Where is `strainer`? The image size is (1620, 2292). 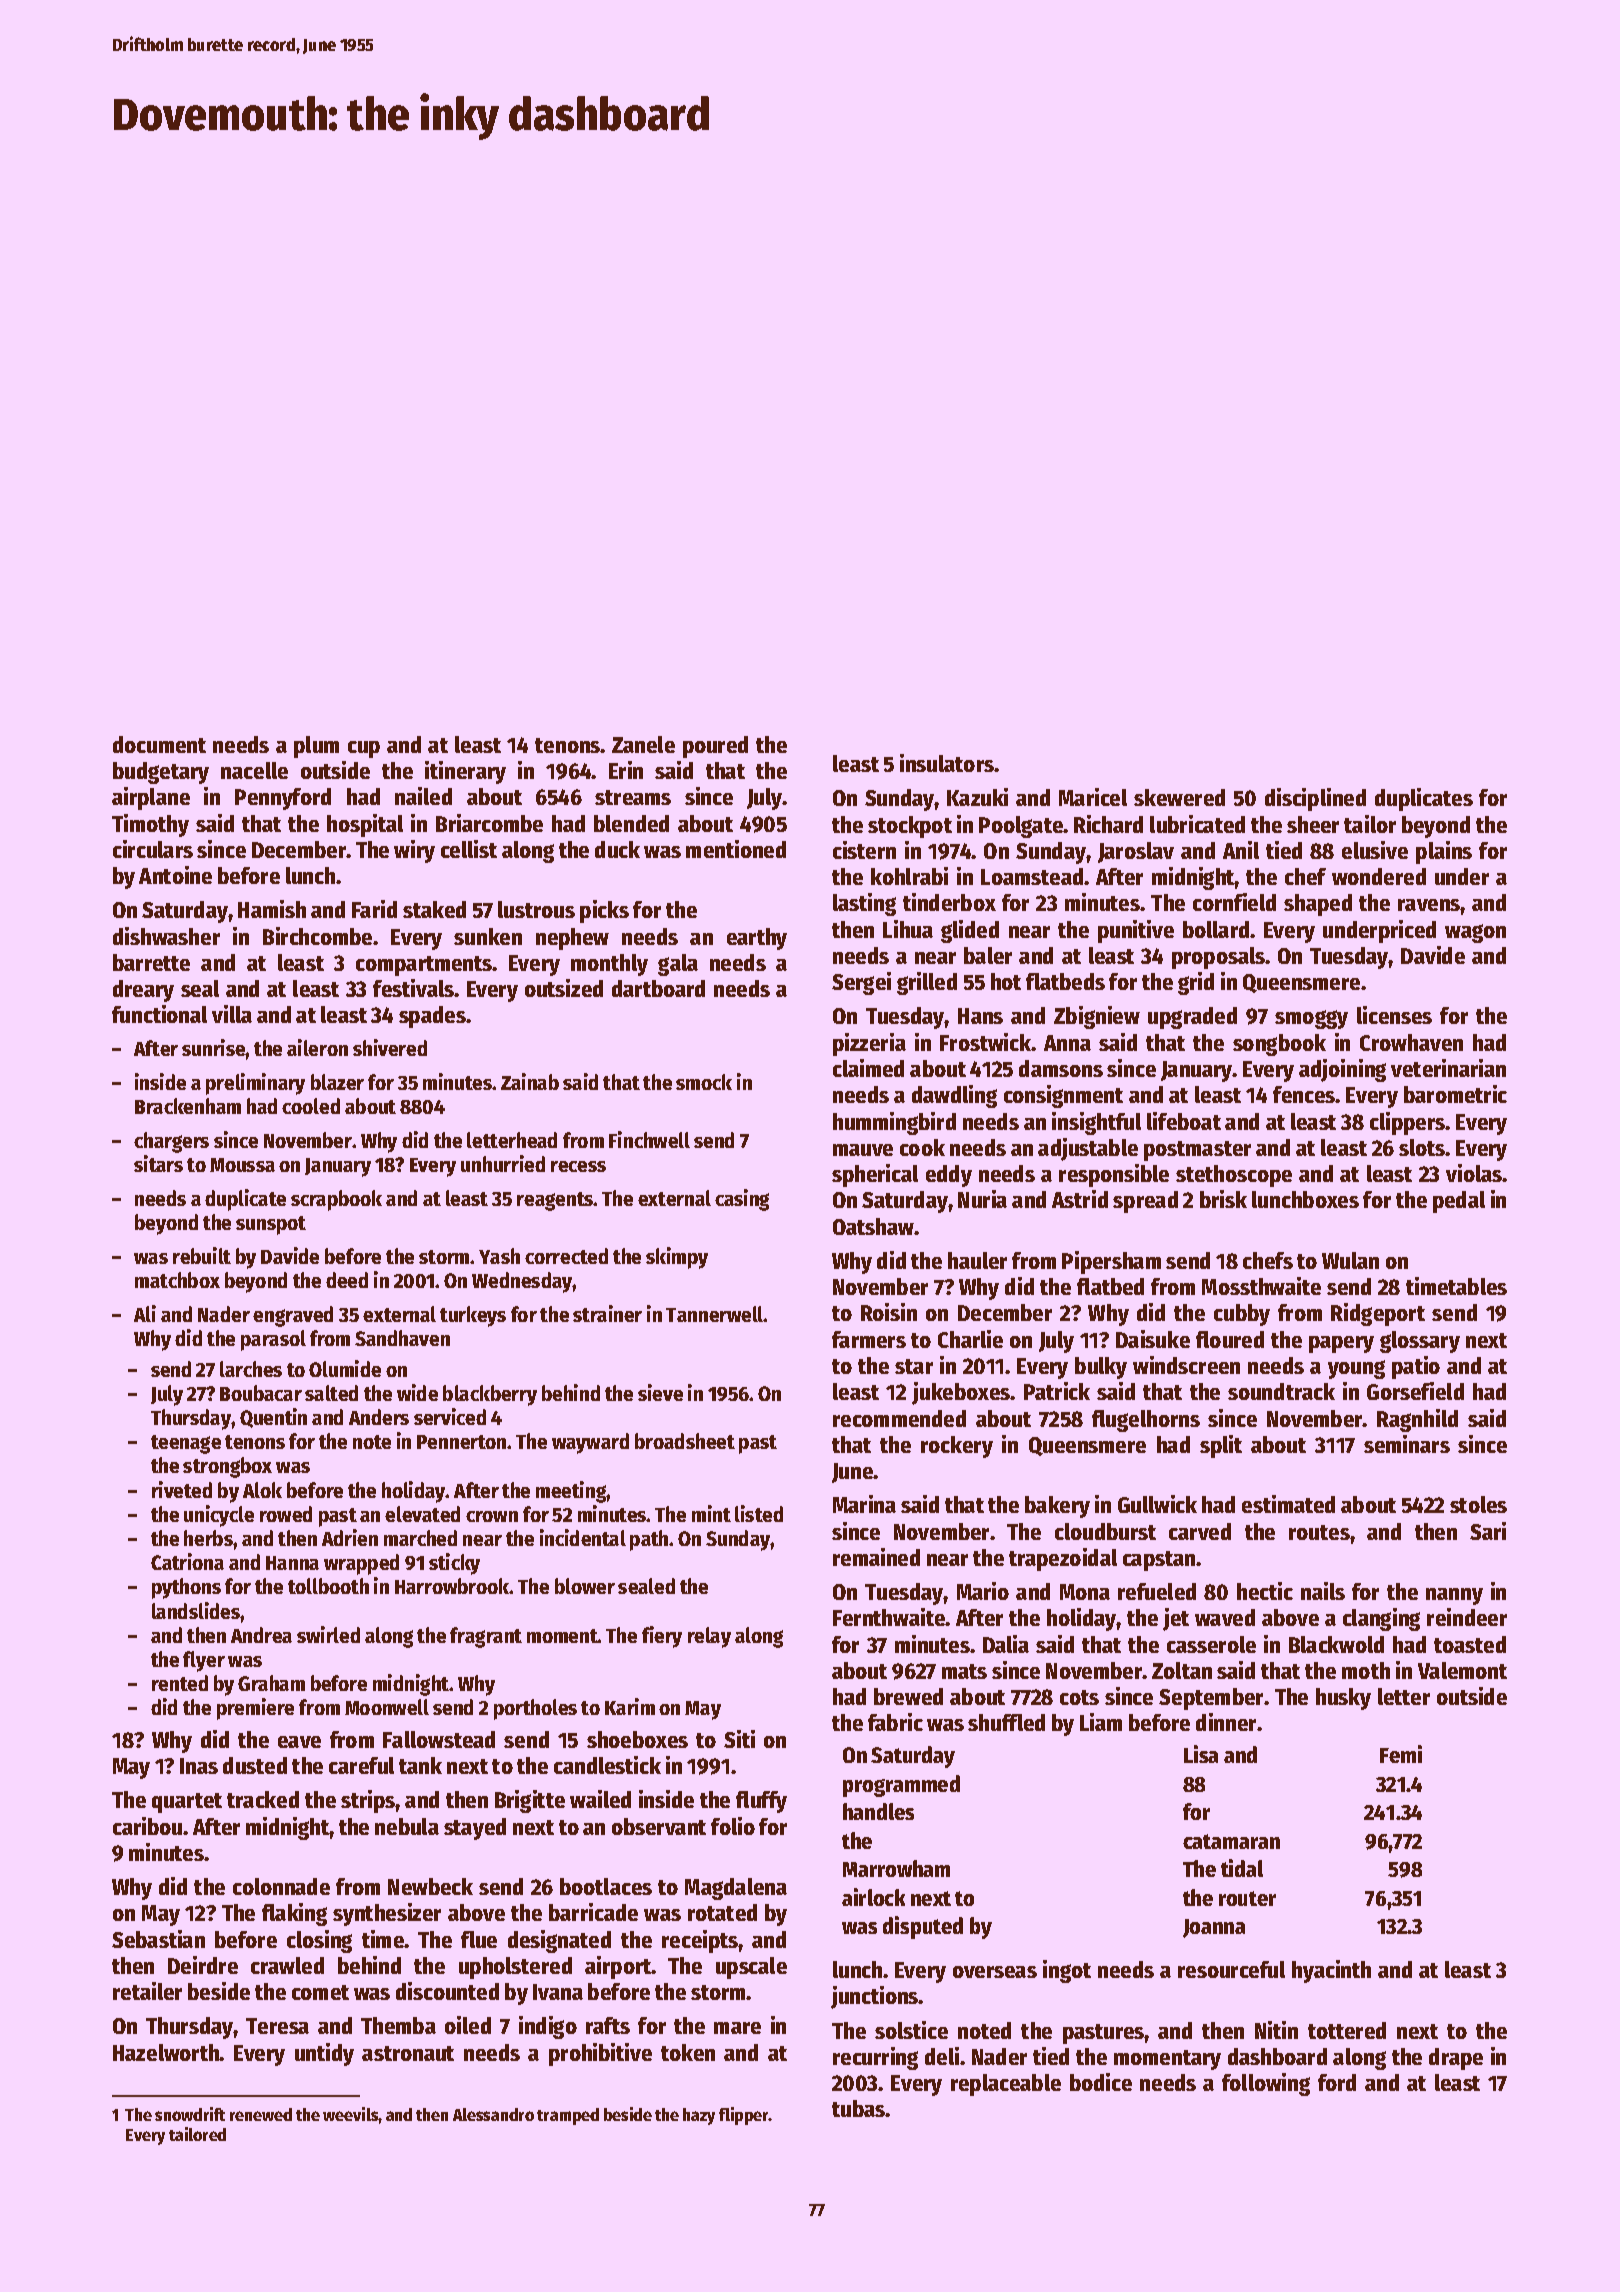
strainer is located at coordinates (607, 1313).
